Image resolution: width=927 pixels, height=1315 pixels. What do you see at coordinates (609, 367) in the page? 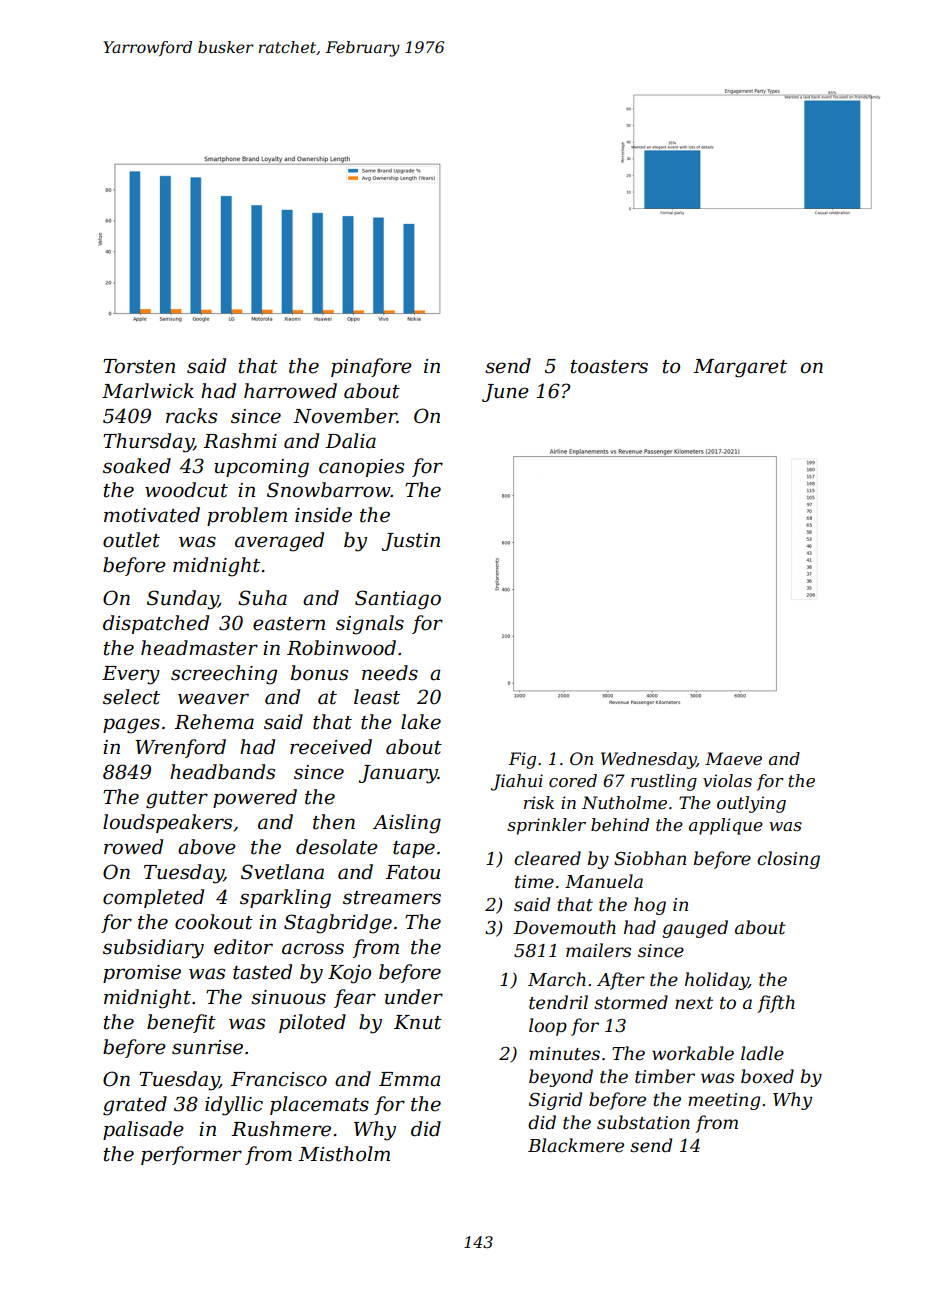
I see `toasters` at bounding box center [609, 367].
